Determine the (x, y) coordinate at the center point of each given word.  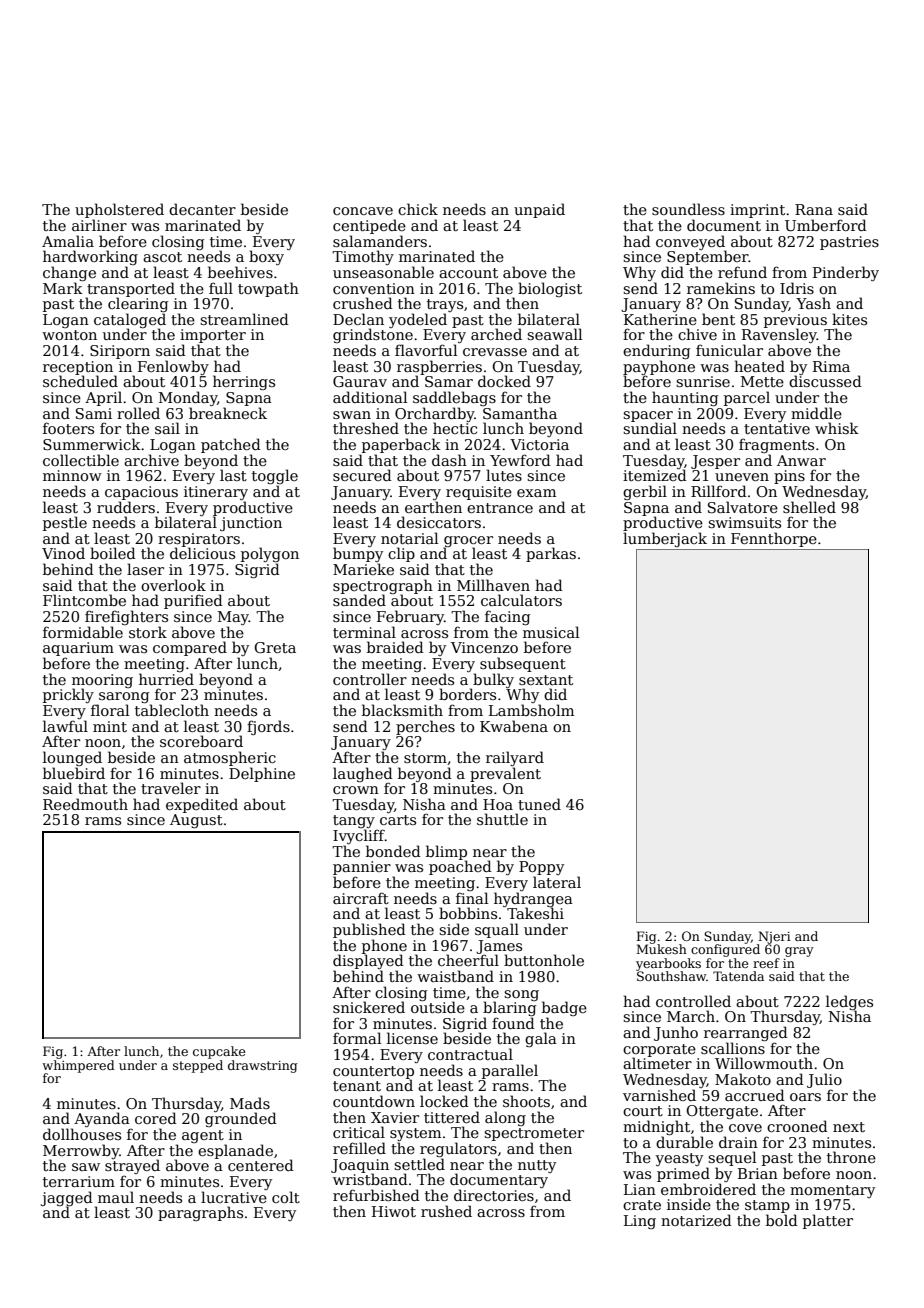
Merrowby (81, 1152)
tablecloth (172, 710)
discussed (825, 381)
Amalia (68, 241)
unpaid (539, 210)
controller (370, 679)
